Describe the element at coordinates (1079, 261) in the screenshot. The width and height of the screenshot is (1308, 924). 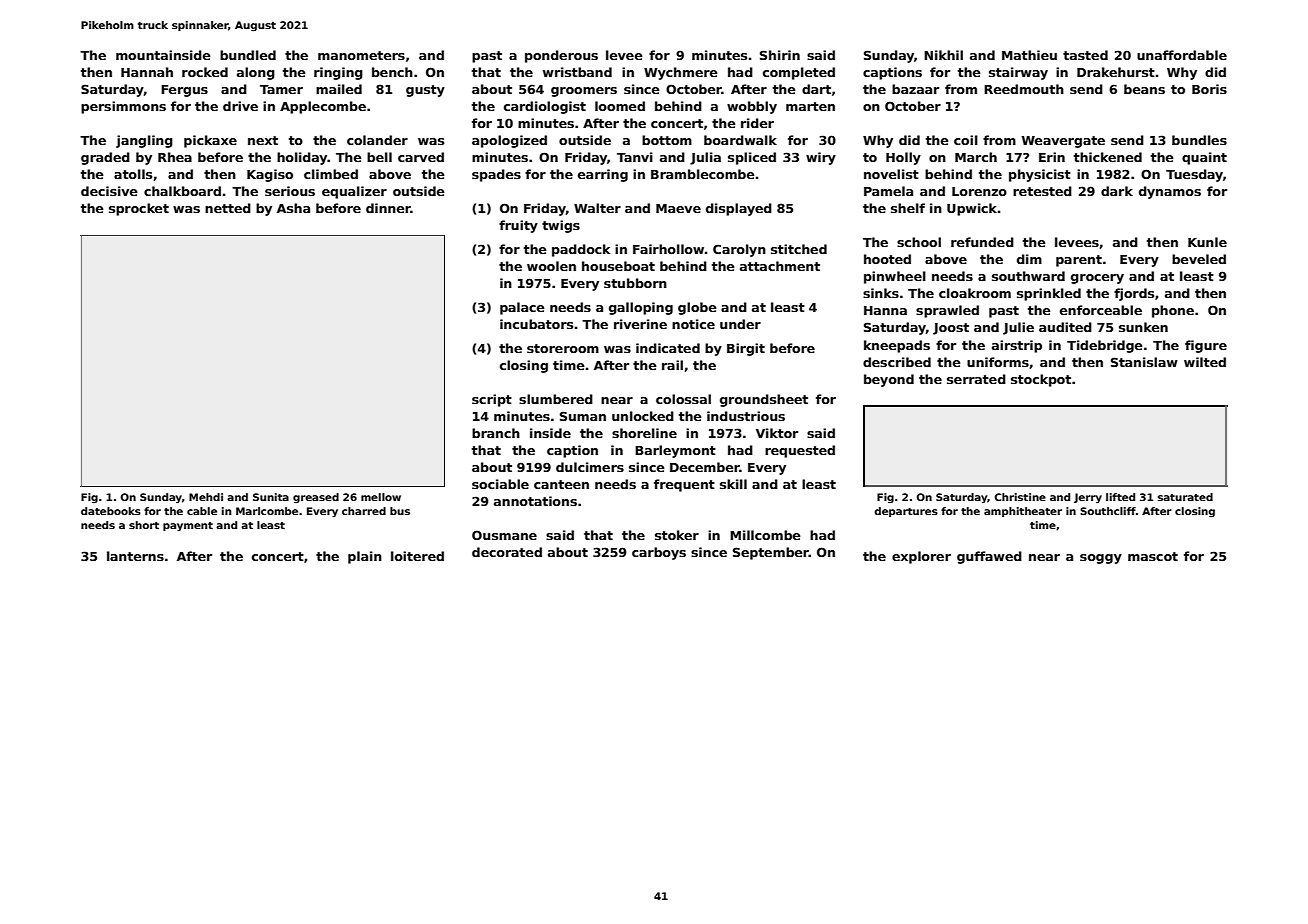
I see `parent` at that location.
